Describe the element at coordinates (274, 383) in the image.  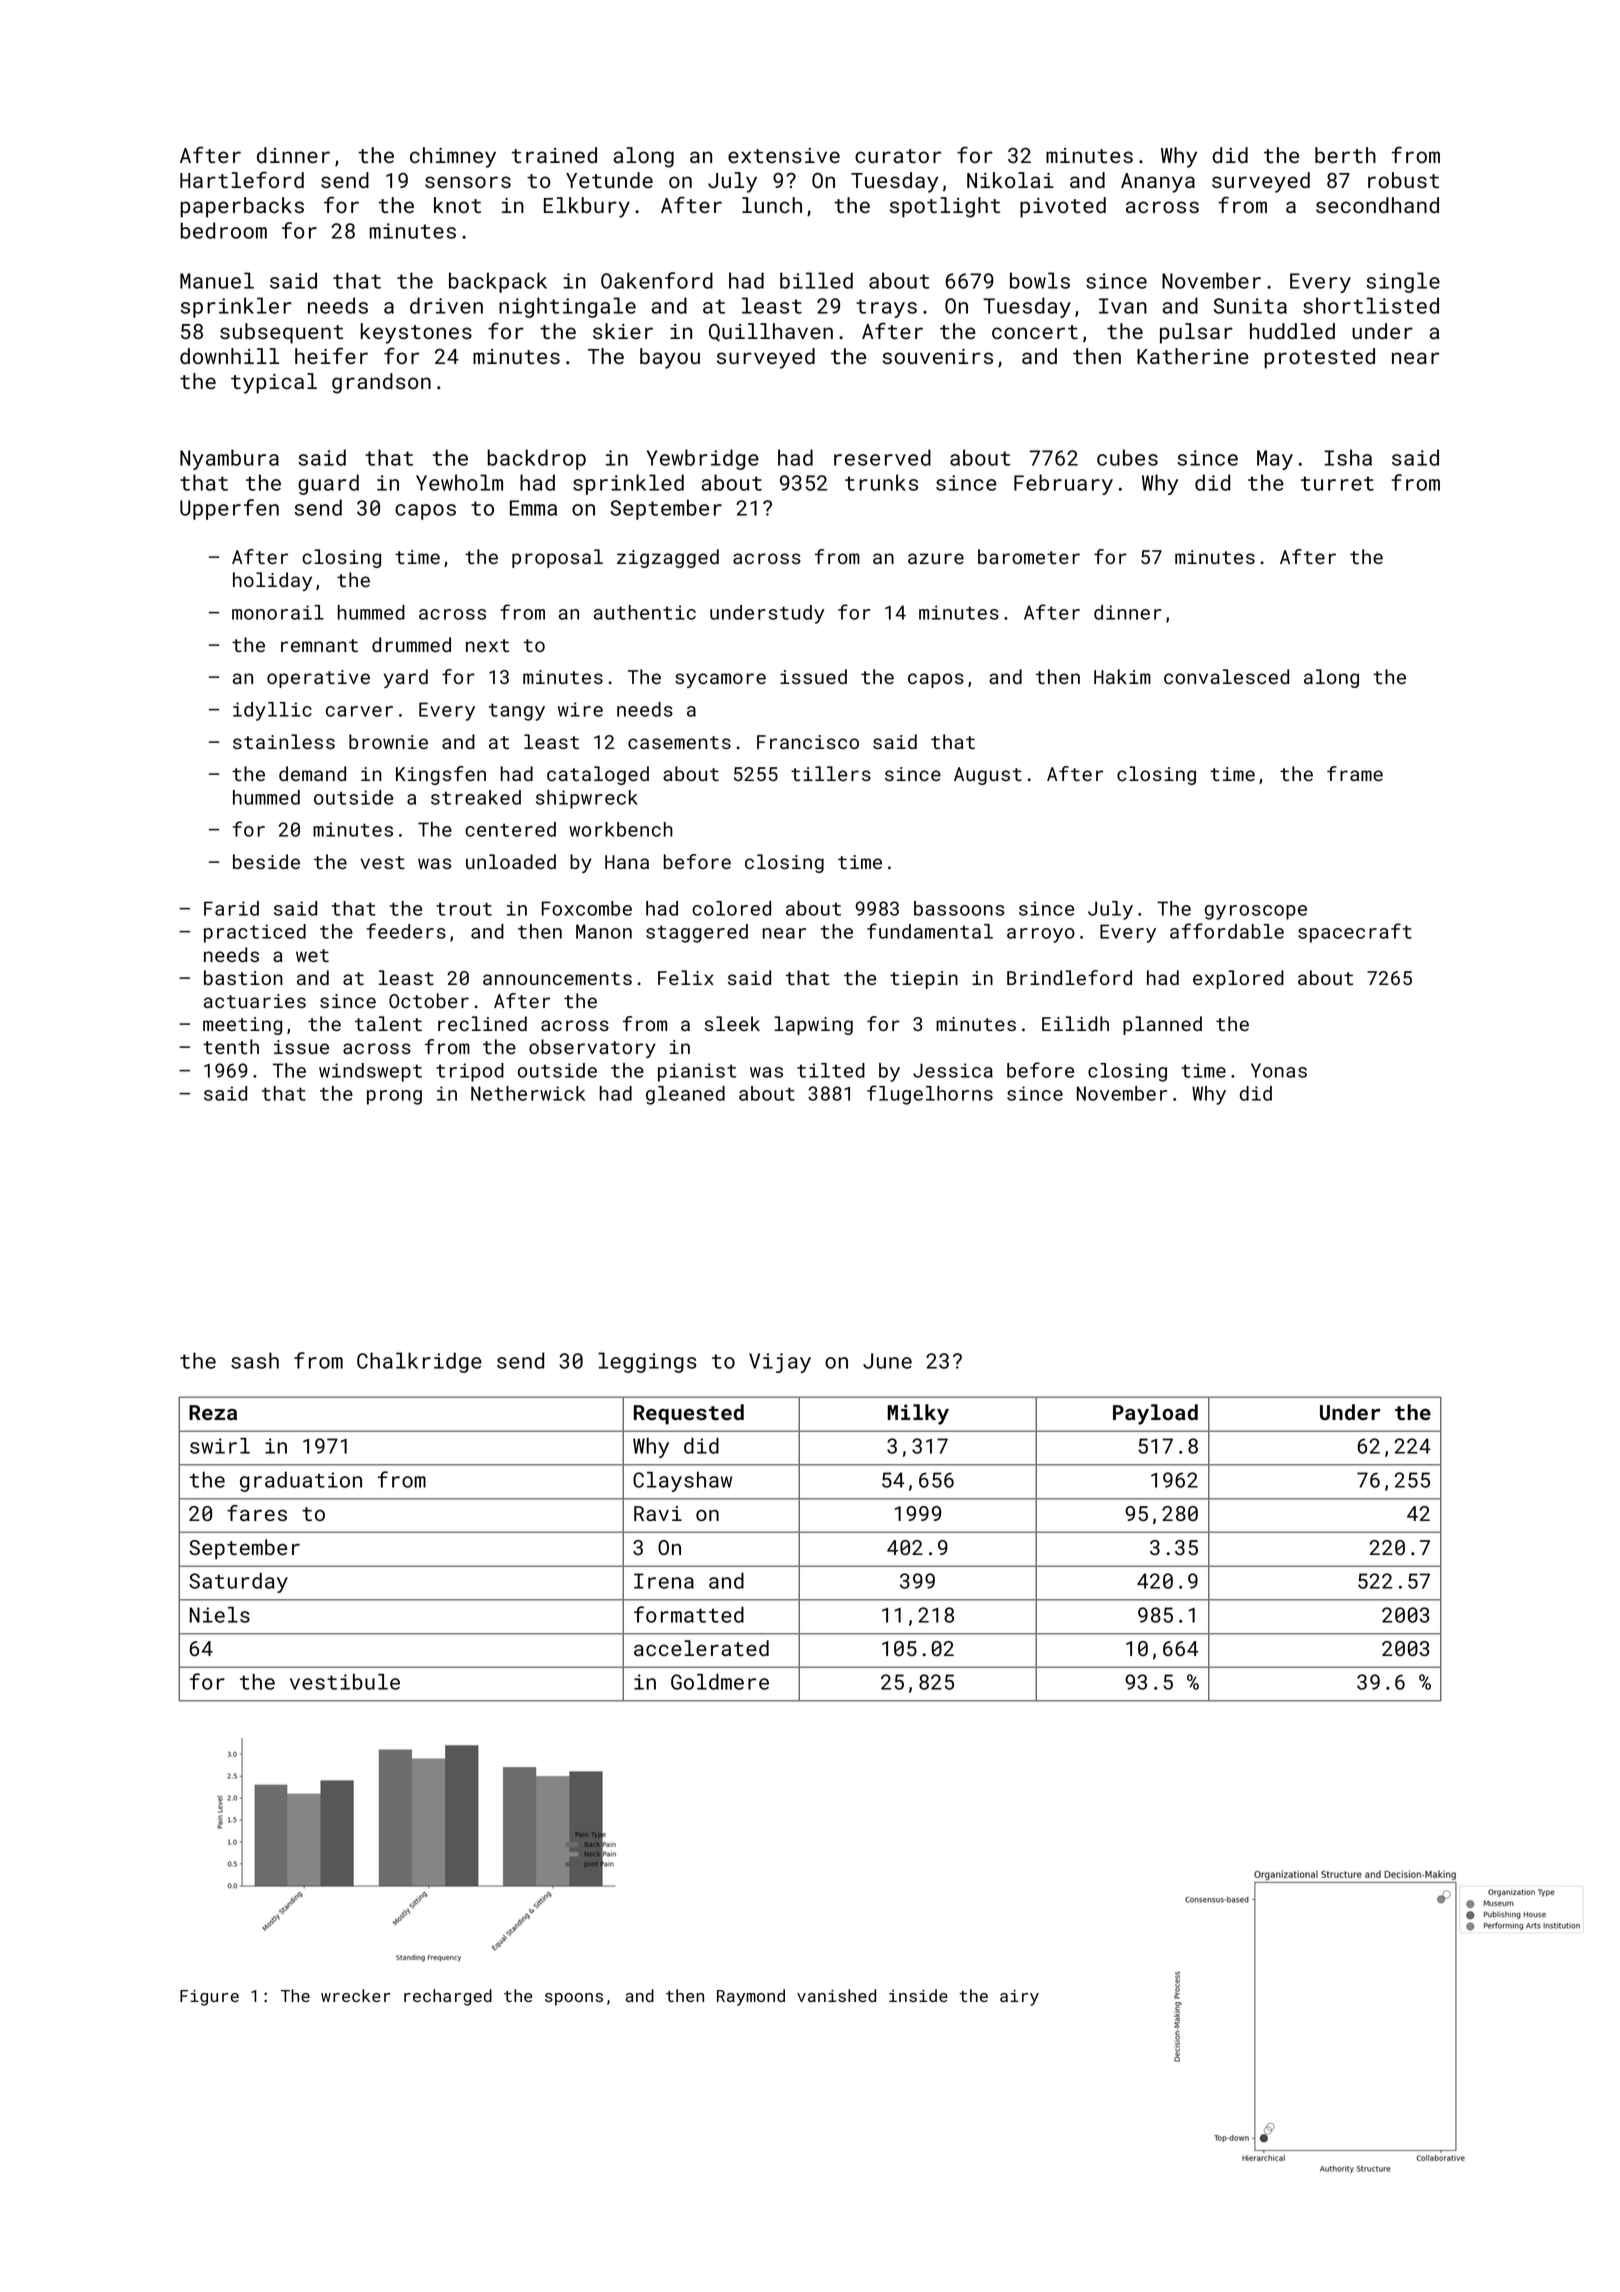
I see `typical` at that location.
